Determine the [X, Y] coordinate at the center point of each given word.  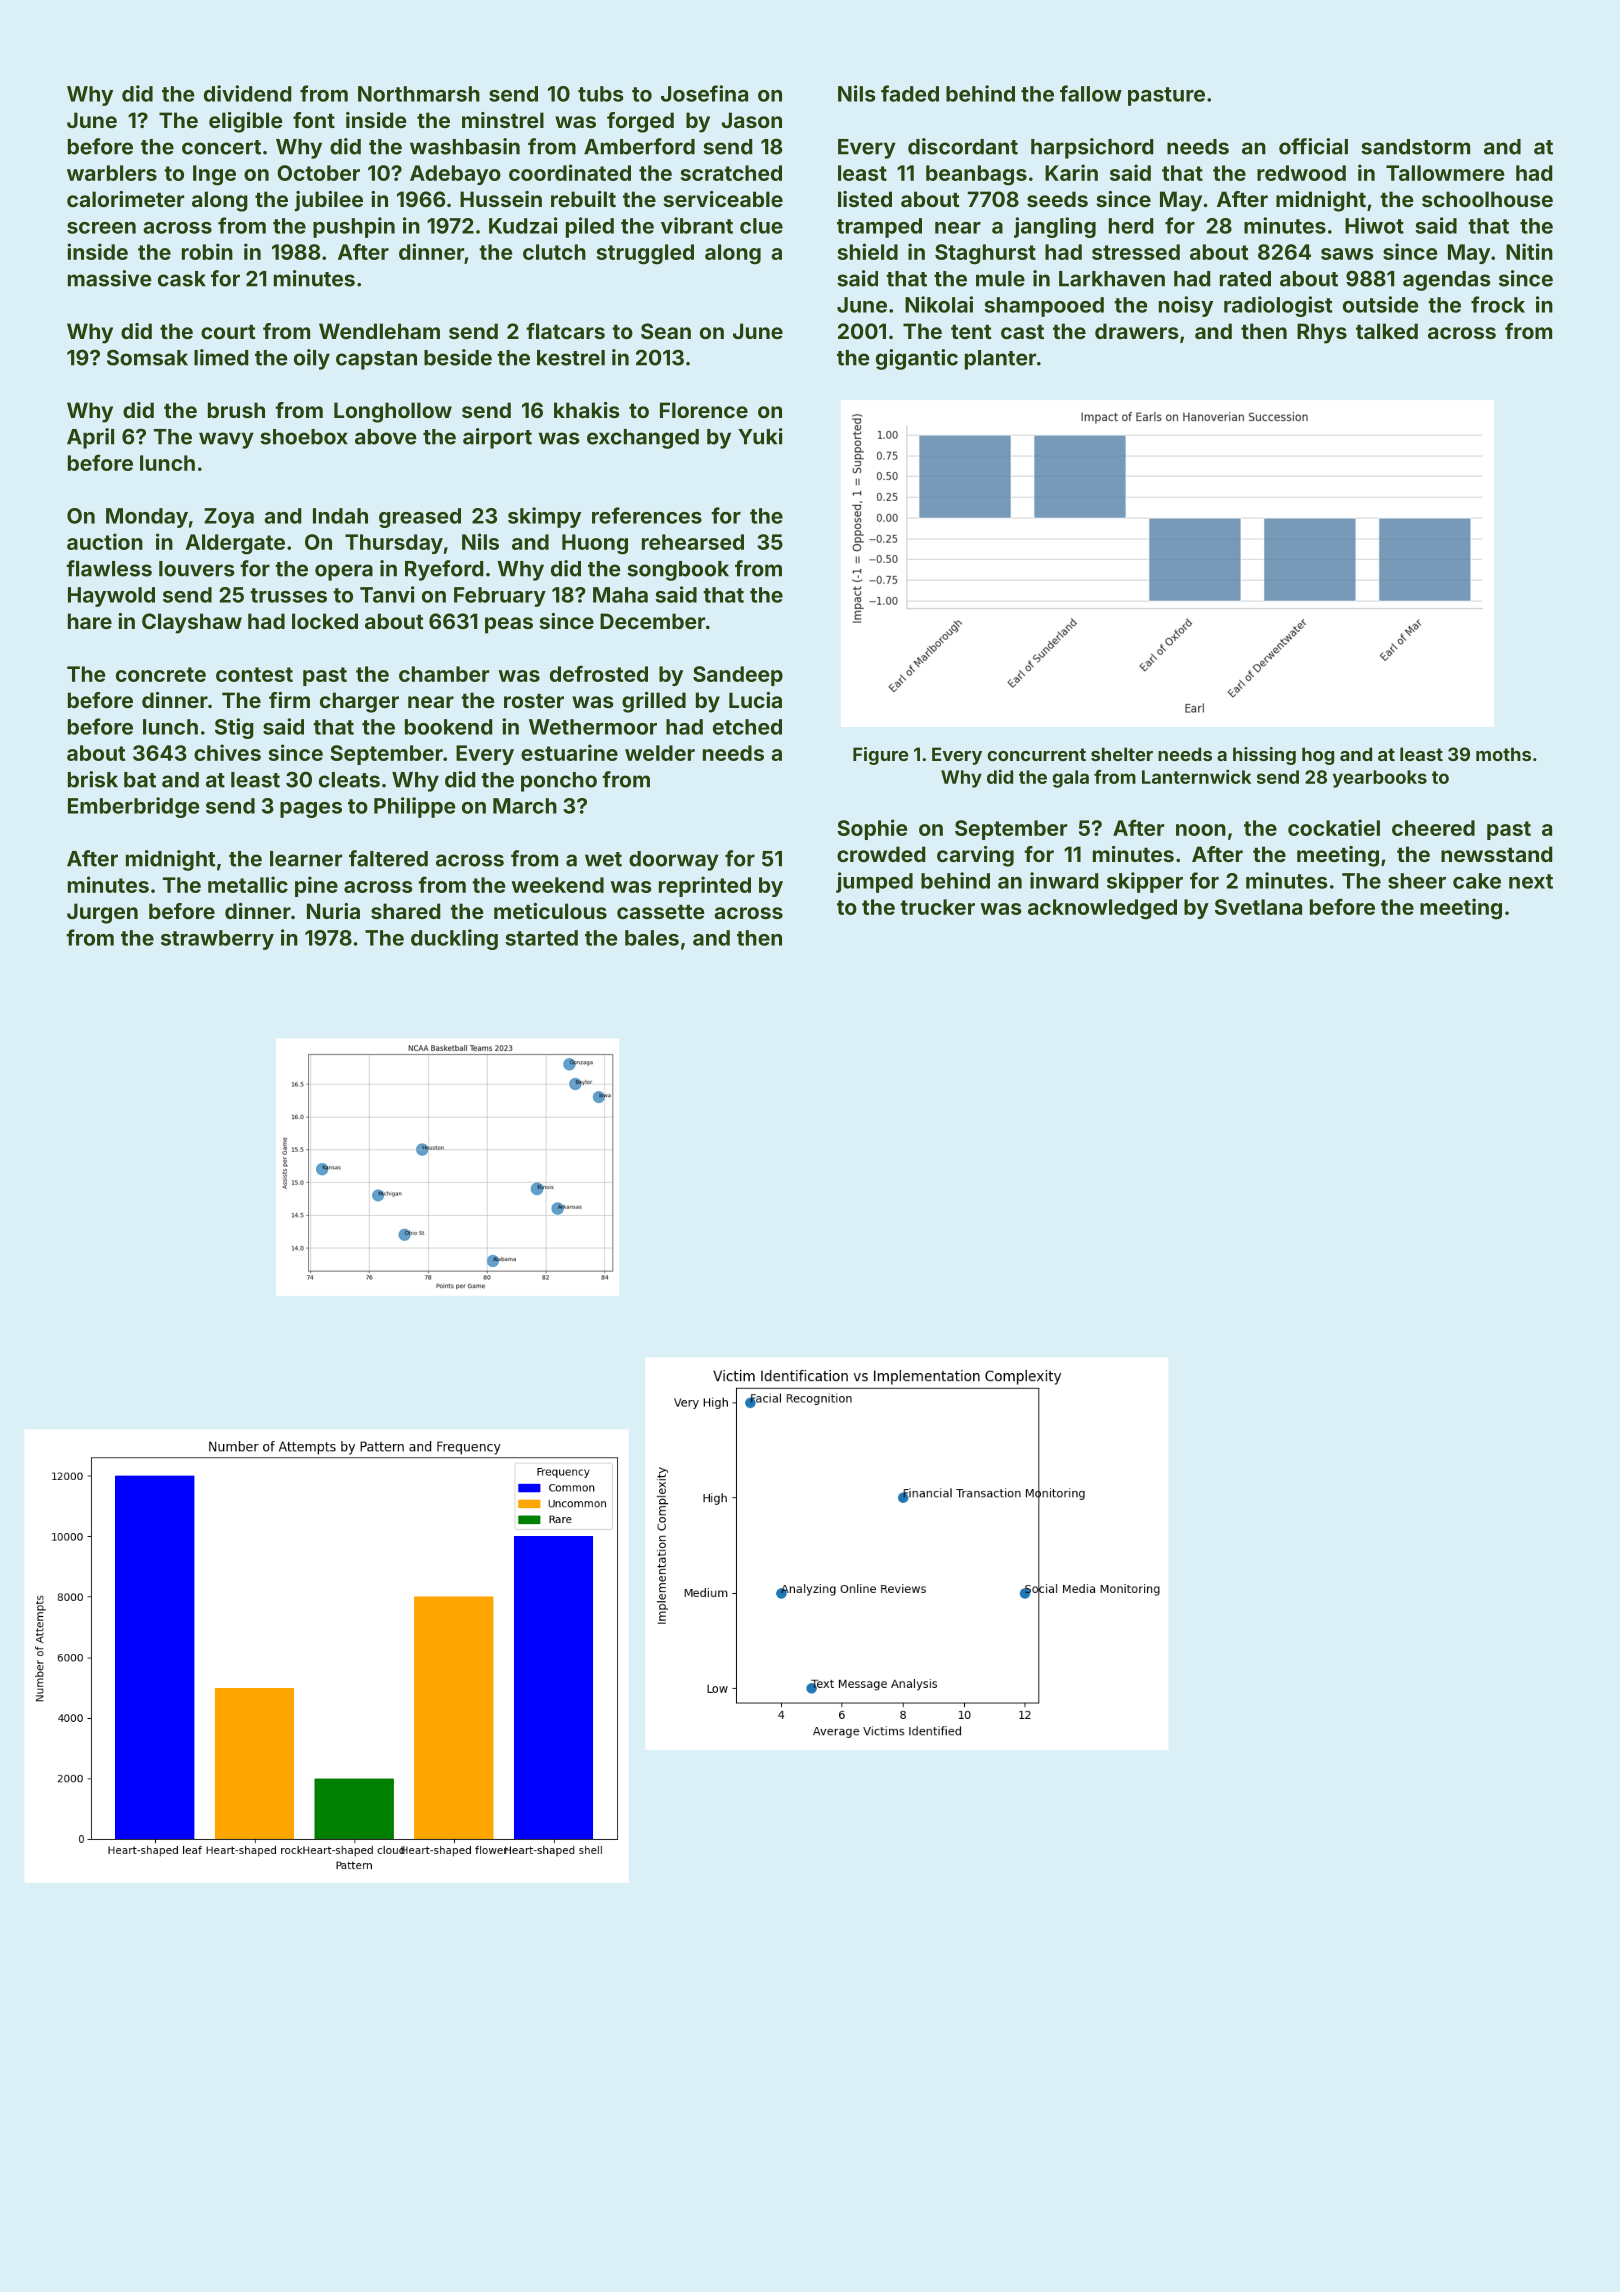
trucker [937, 907]
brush [236, 410]
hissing [1264, 756]
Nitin [1529, 251]
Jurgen [102, 913]
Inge [214, 175]
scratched [731, 173]
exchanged [643, 439]
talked [1387, 331]
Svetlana [1258, 907]
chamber [444, 674]
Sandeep [738, 676]
